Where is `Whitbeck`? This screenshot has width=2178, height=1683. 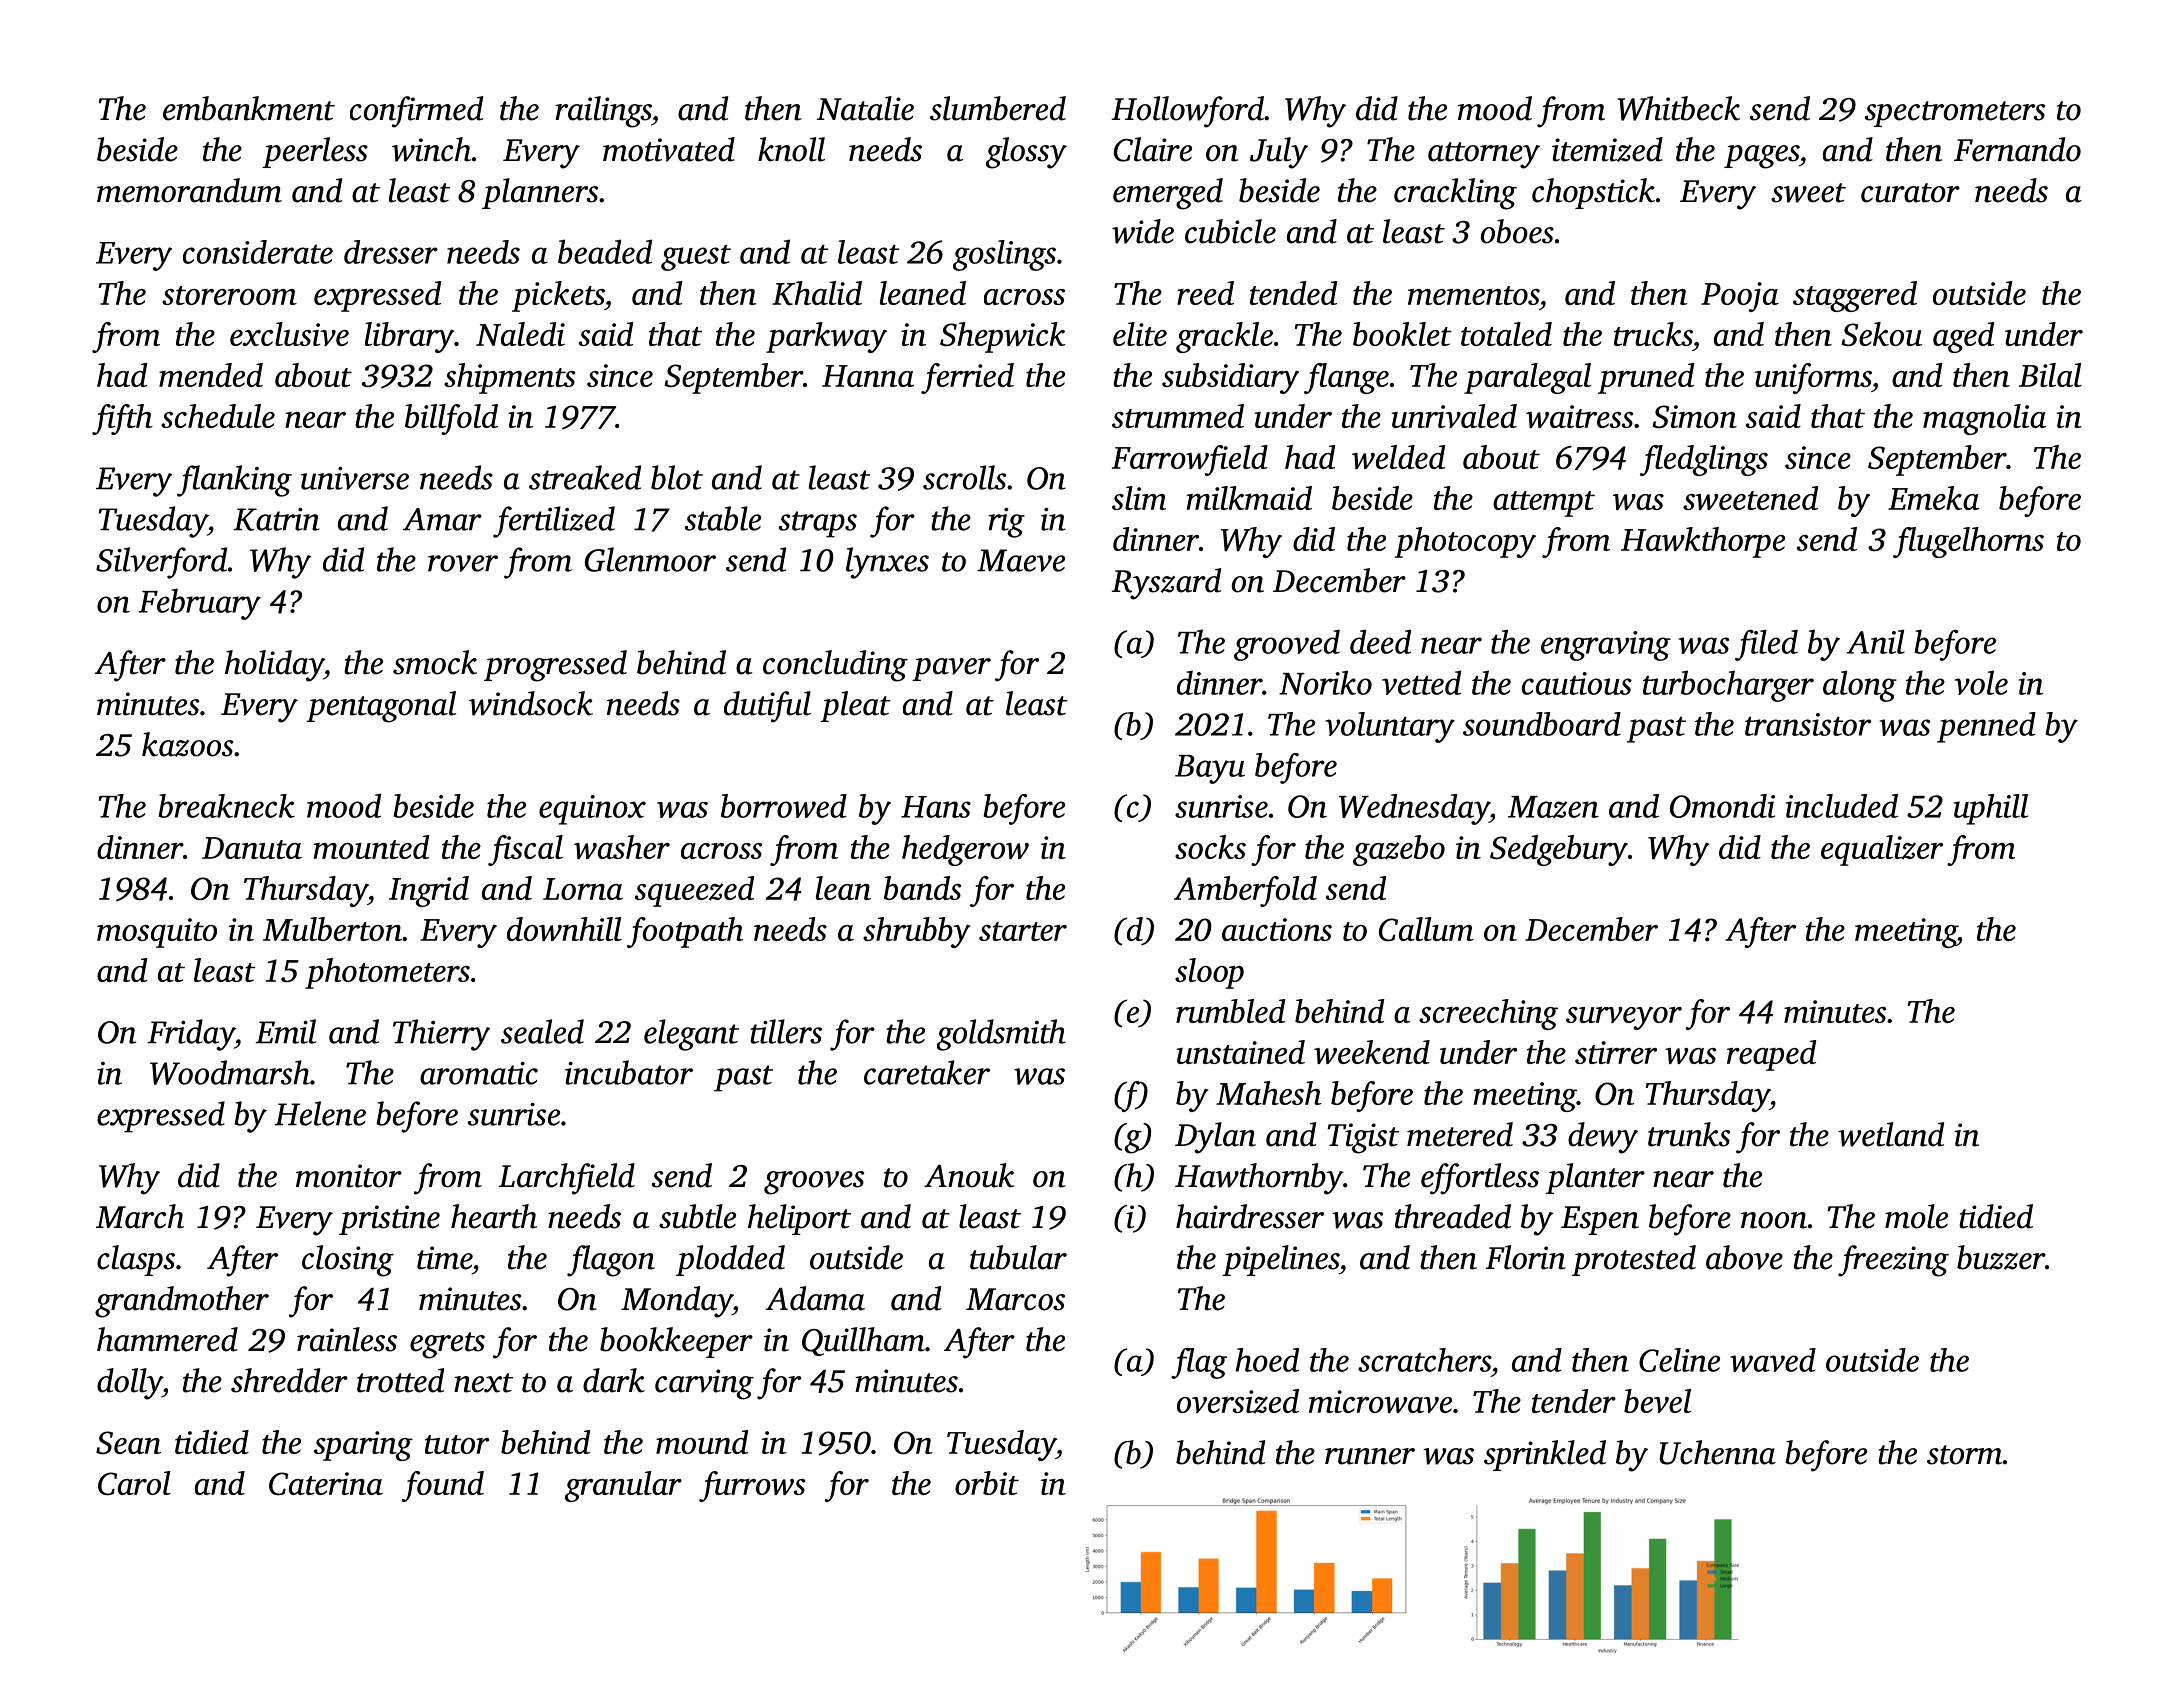 Whitbeck is located at coordinates (1679, 108).
